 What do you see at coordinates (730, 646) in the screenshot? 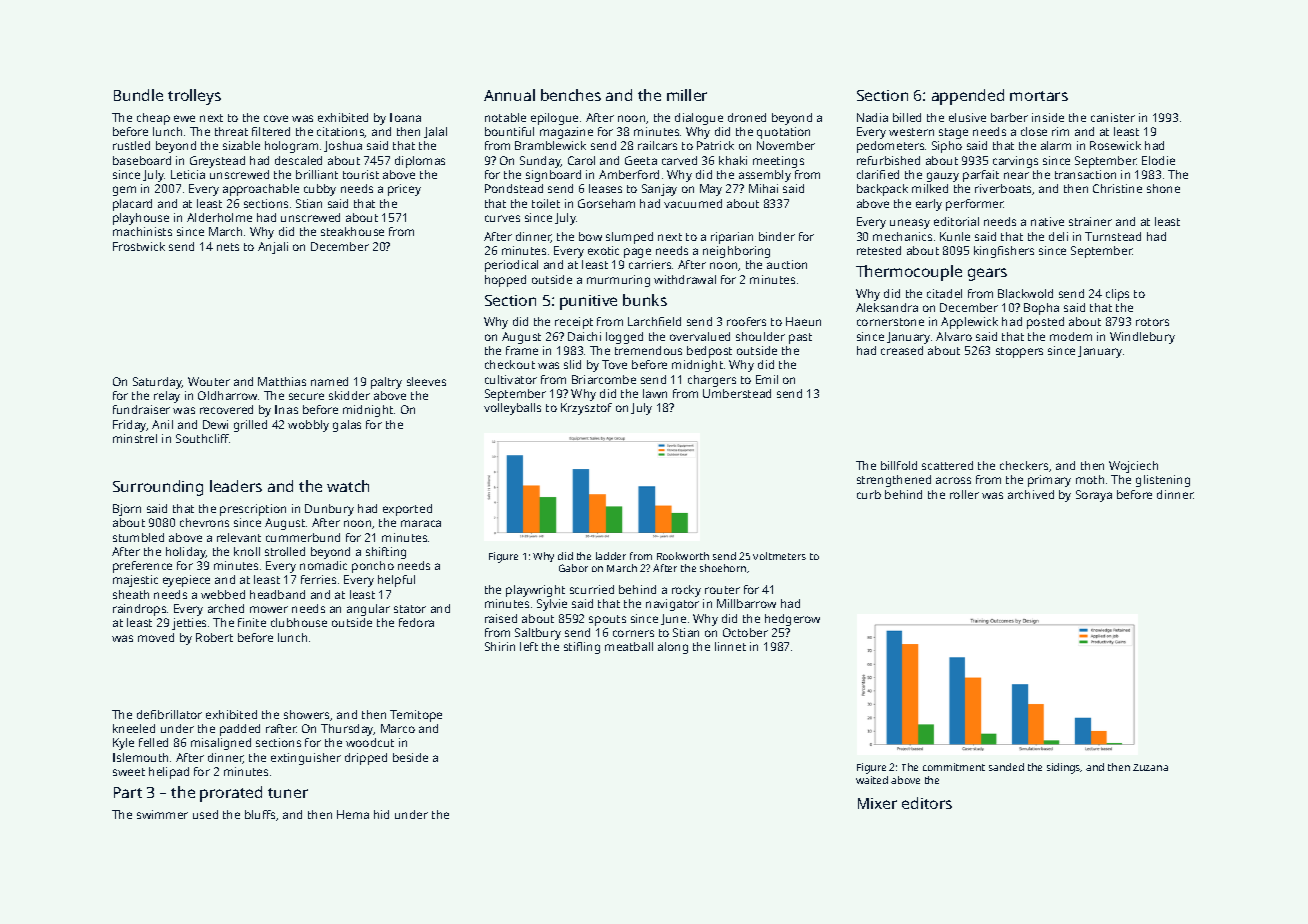
I see `linnet` at bounding box center [730, 646].
